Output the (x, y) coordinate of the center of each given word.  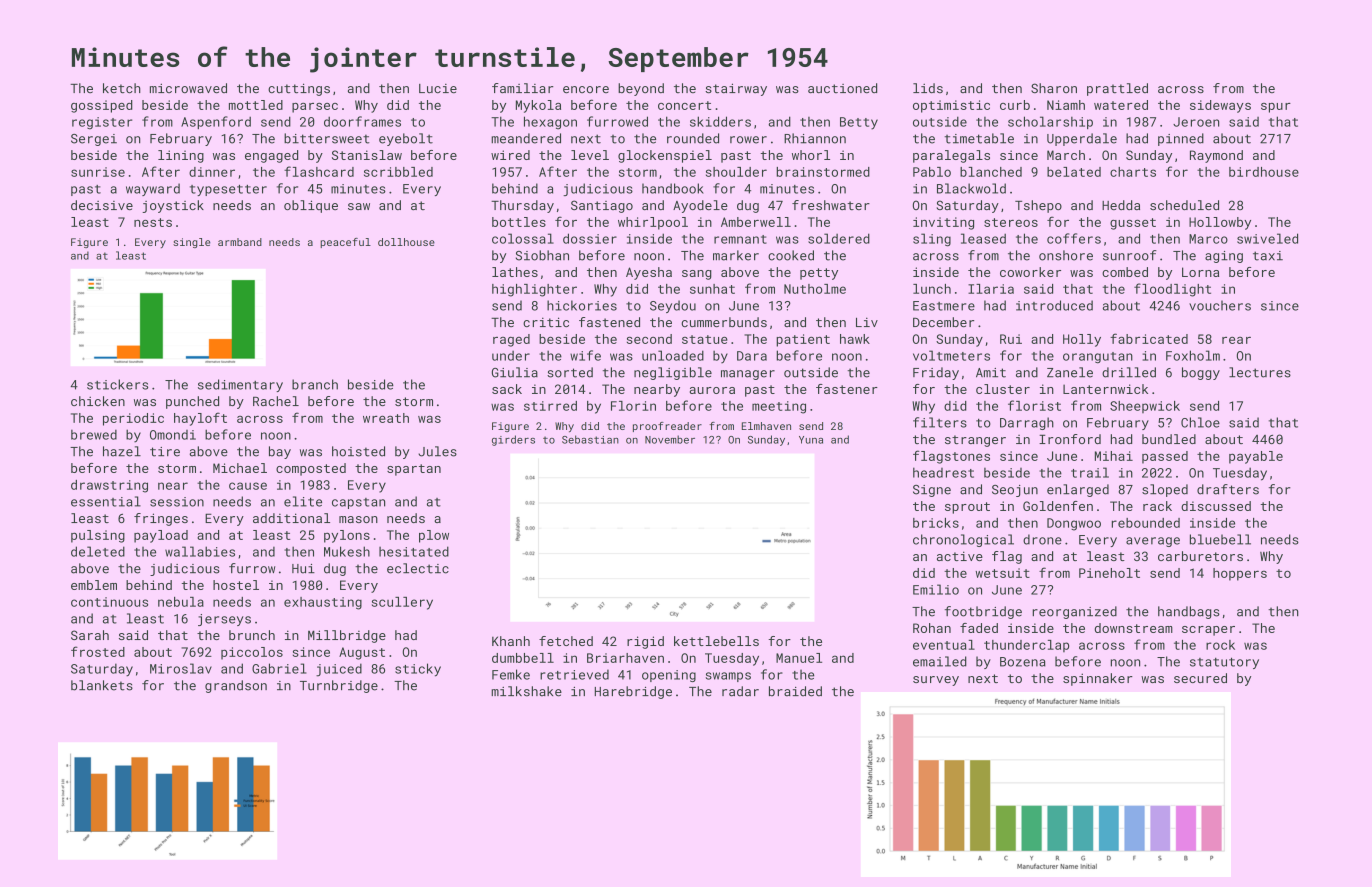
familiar (523, 88)
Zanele (1070, 372)
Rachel (276, 401)
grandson (236, 686)
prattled (1117, 89)
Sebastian (590, 439)
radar (740, 691)
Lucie (438, 89)
